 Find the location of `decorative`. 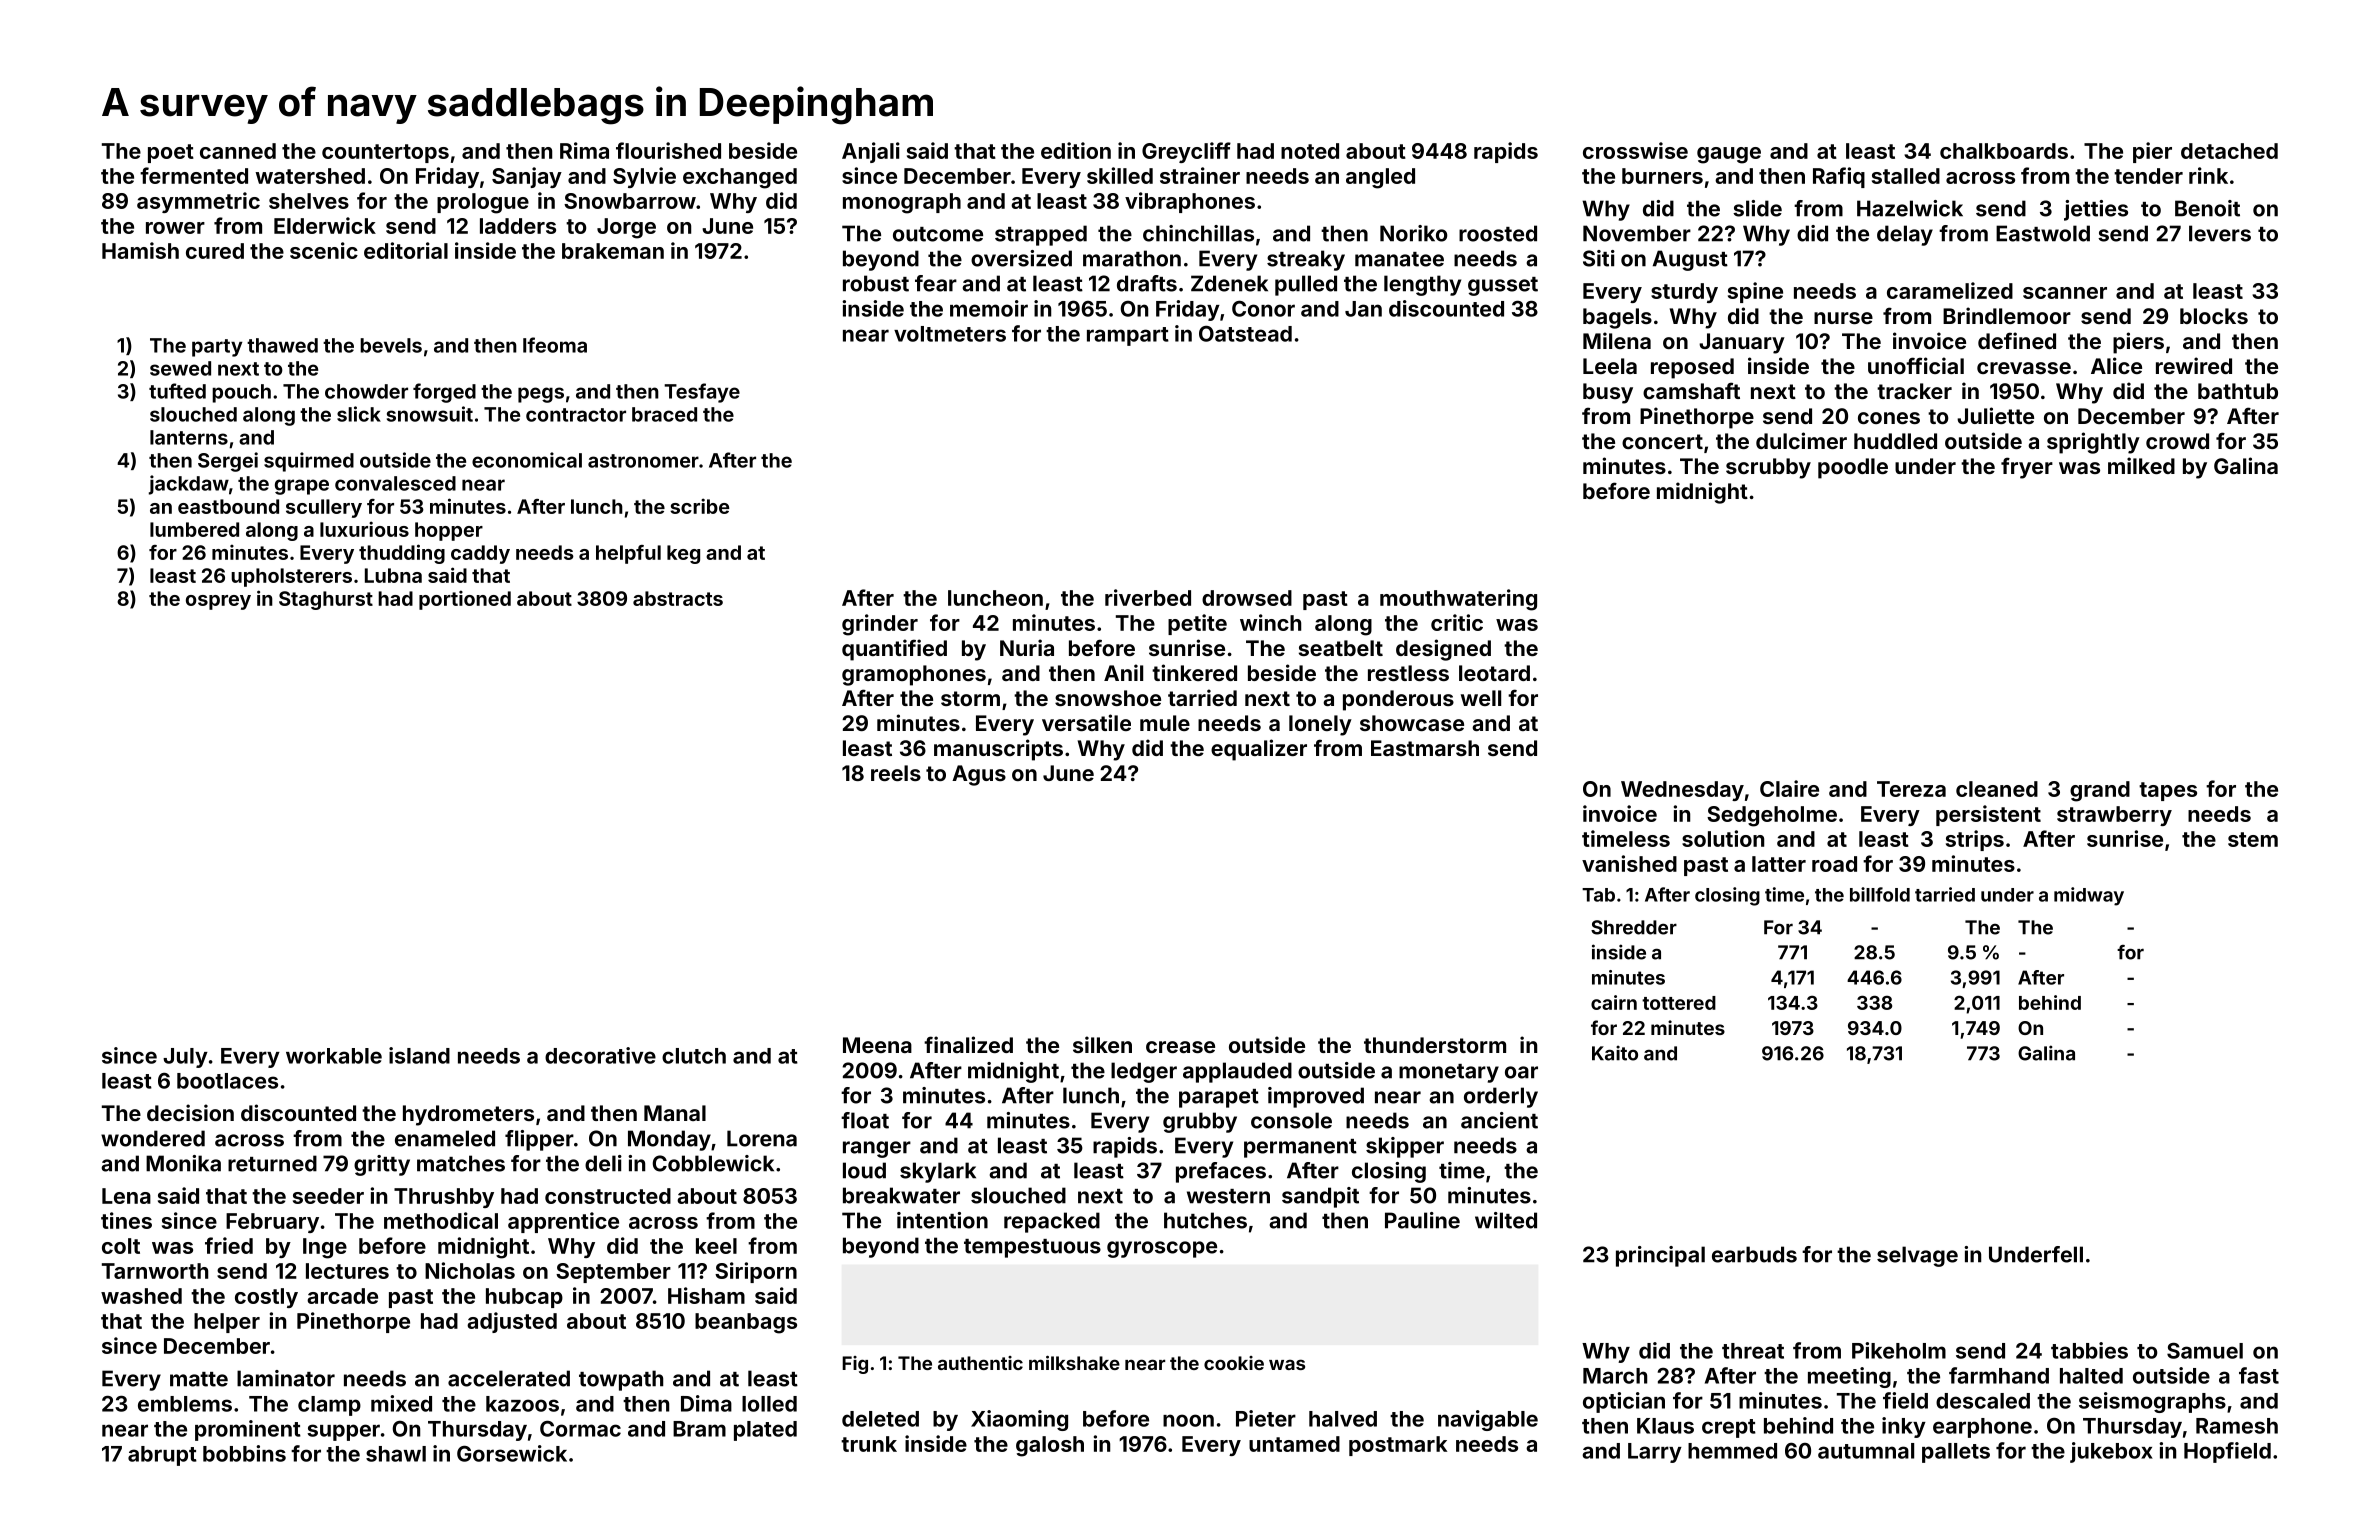

decorative is located at coordinates (600, 1055).
